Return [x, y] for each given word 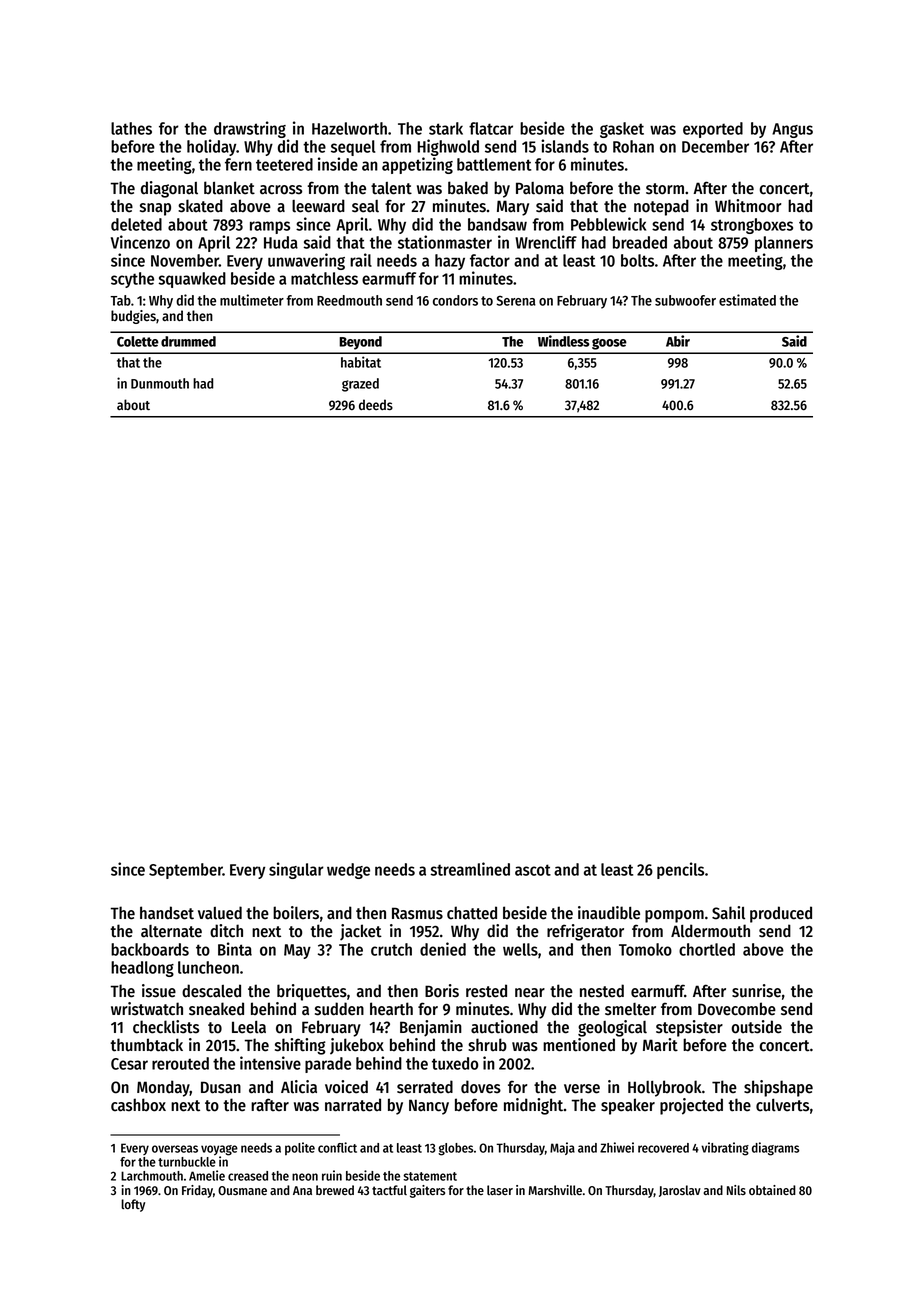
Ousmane [242, 1190]
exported [713, 130]
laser [500, 1190]
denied [443, 949]
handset [167, 913]
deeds [376, 405]
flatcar [491, 128]
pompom [674, 916]
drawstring [250, 129]
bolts [637, 260]
